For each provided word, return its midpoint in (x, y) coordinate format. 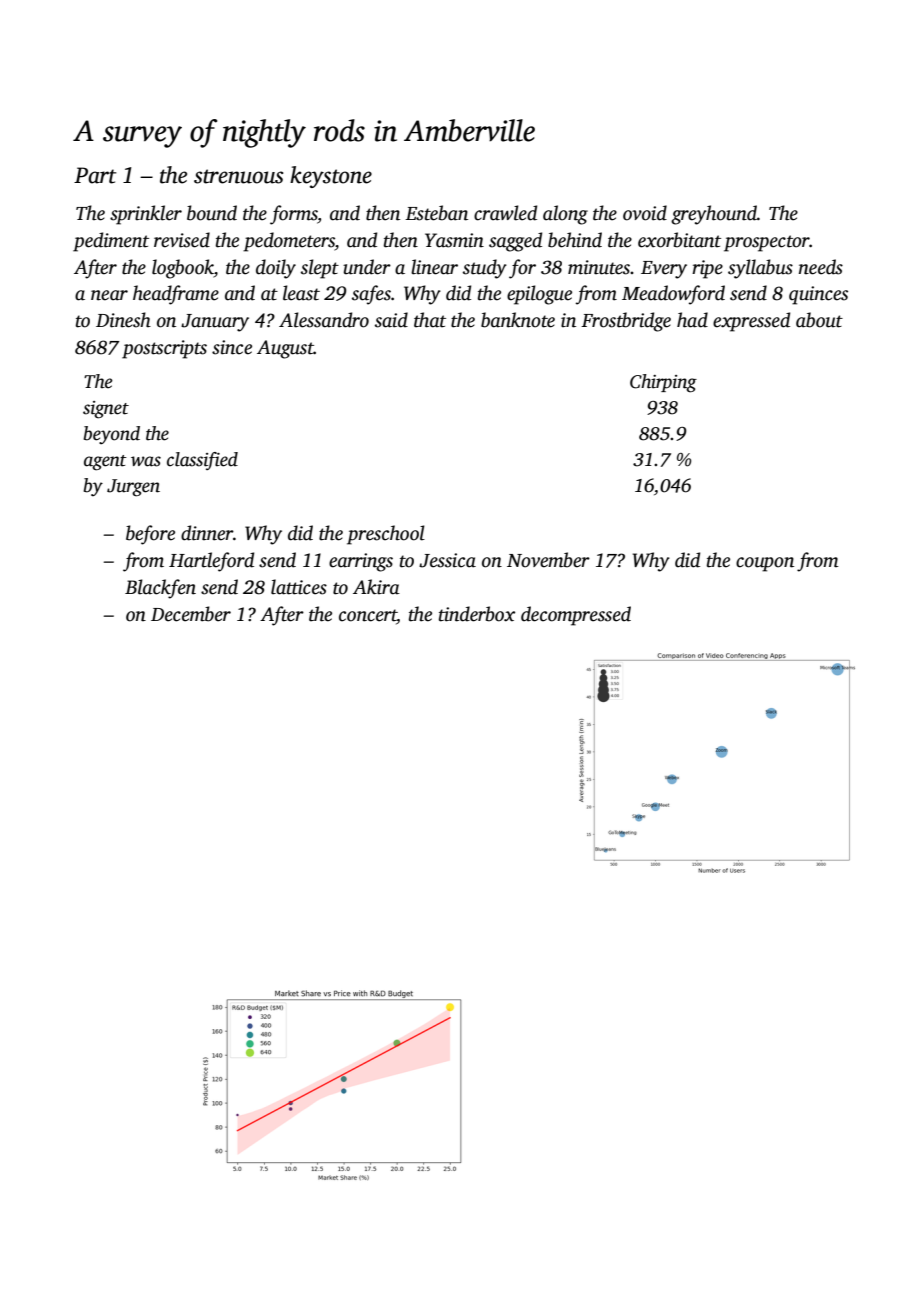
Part (95, 175)
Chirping (663, 383)
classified (202, 461)
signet (106, 410)
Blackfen (160, 589)
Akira (376, 587)
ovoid (645, 213)
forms (294, 215)
